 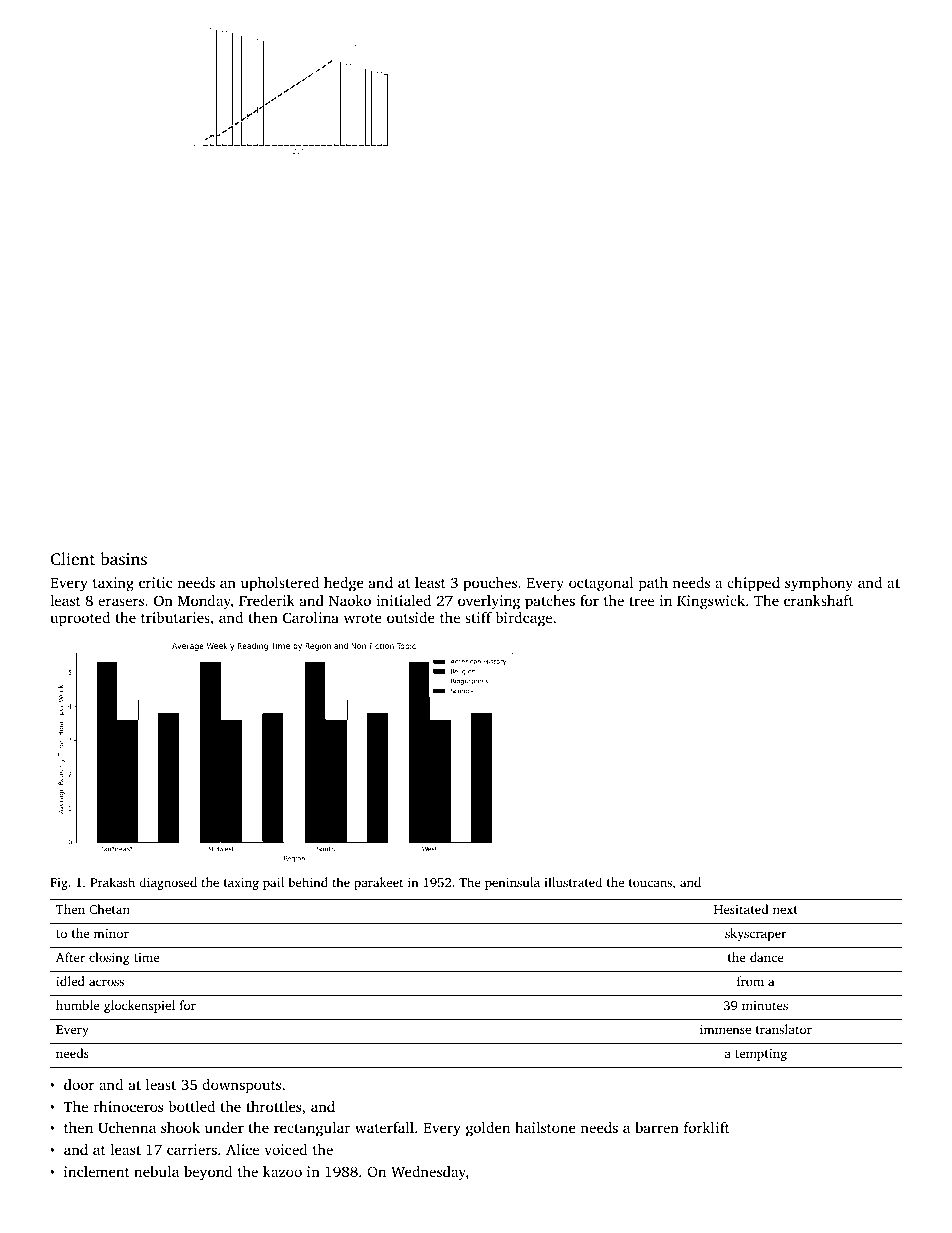 I want to click on toucans, so click(x=650, y=883).
